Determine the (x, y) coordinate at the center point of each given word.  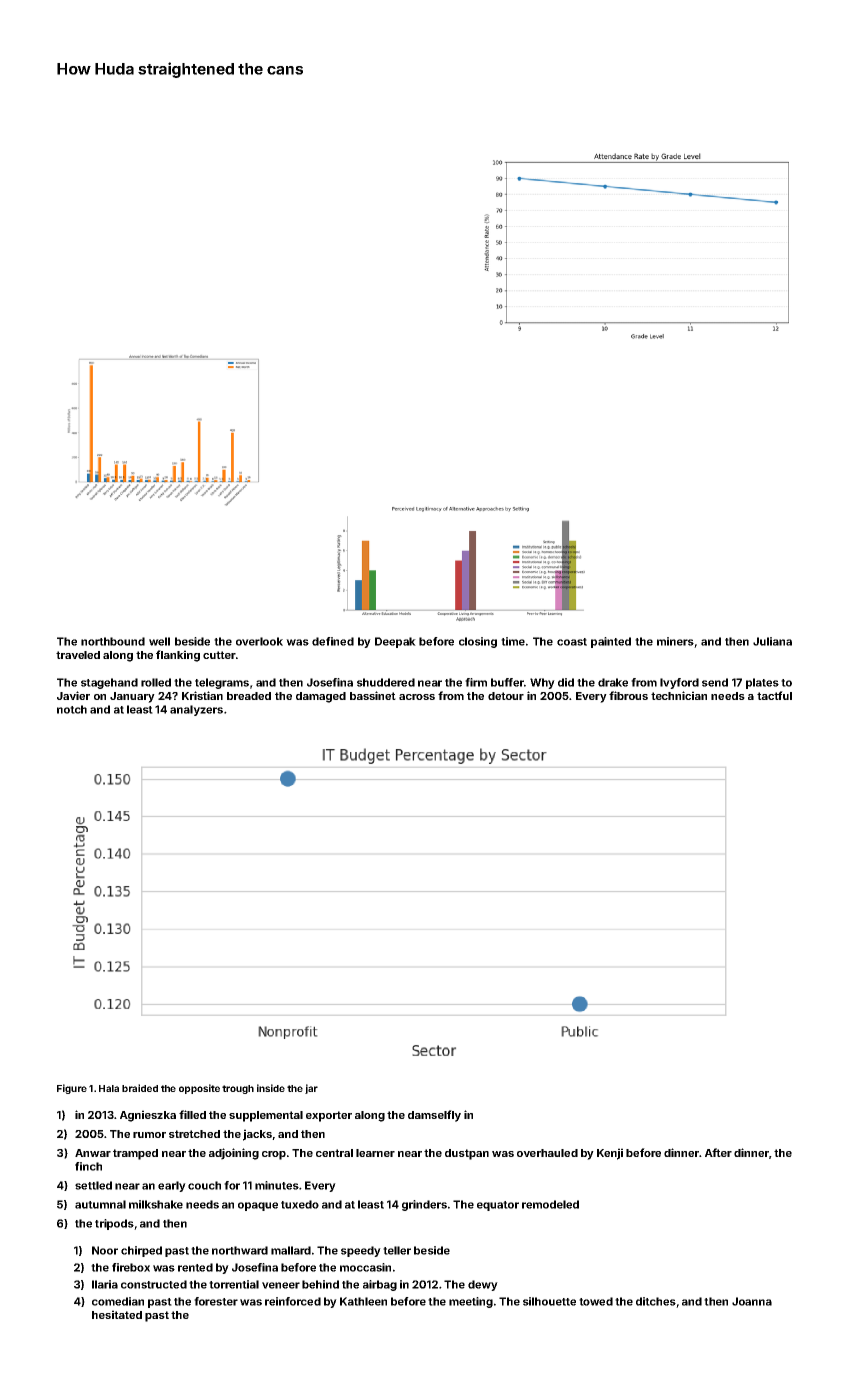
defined (333, 641)
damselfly (434, 1116)
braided (140, 1088)
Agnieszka (148, 1116)
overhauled (547, 1153)
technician (679, 695)
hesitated (117, 1314)
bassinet (373, 695)
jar (311, 1089)
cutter (219, 655)
